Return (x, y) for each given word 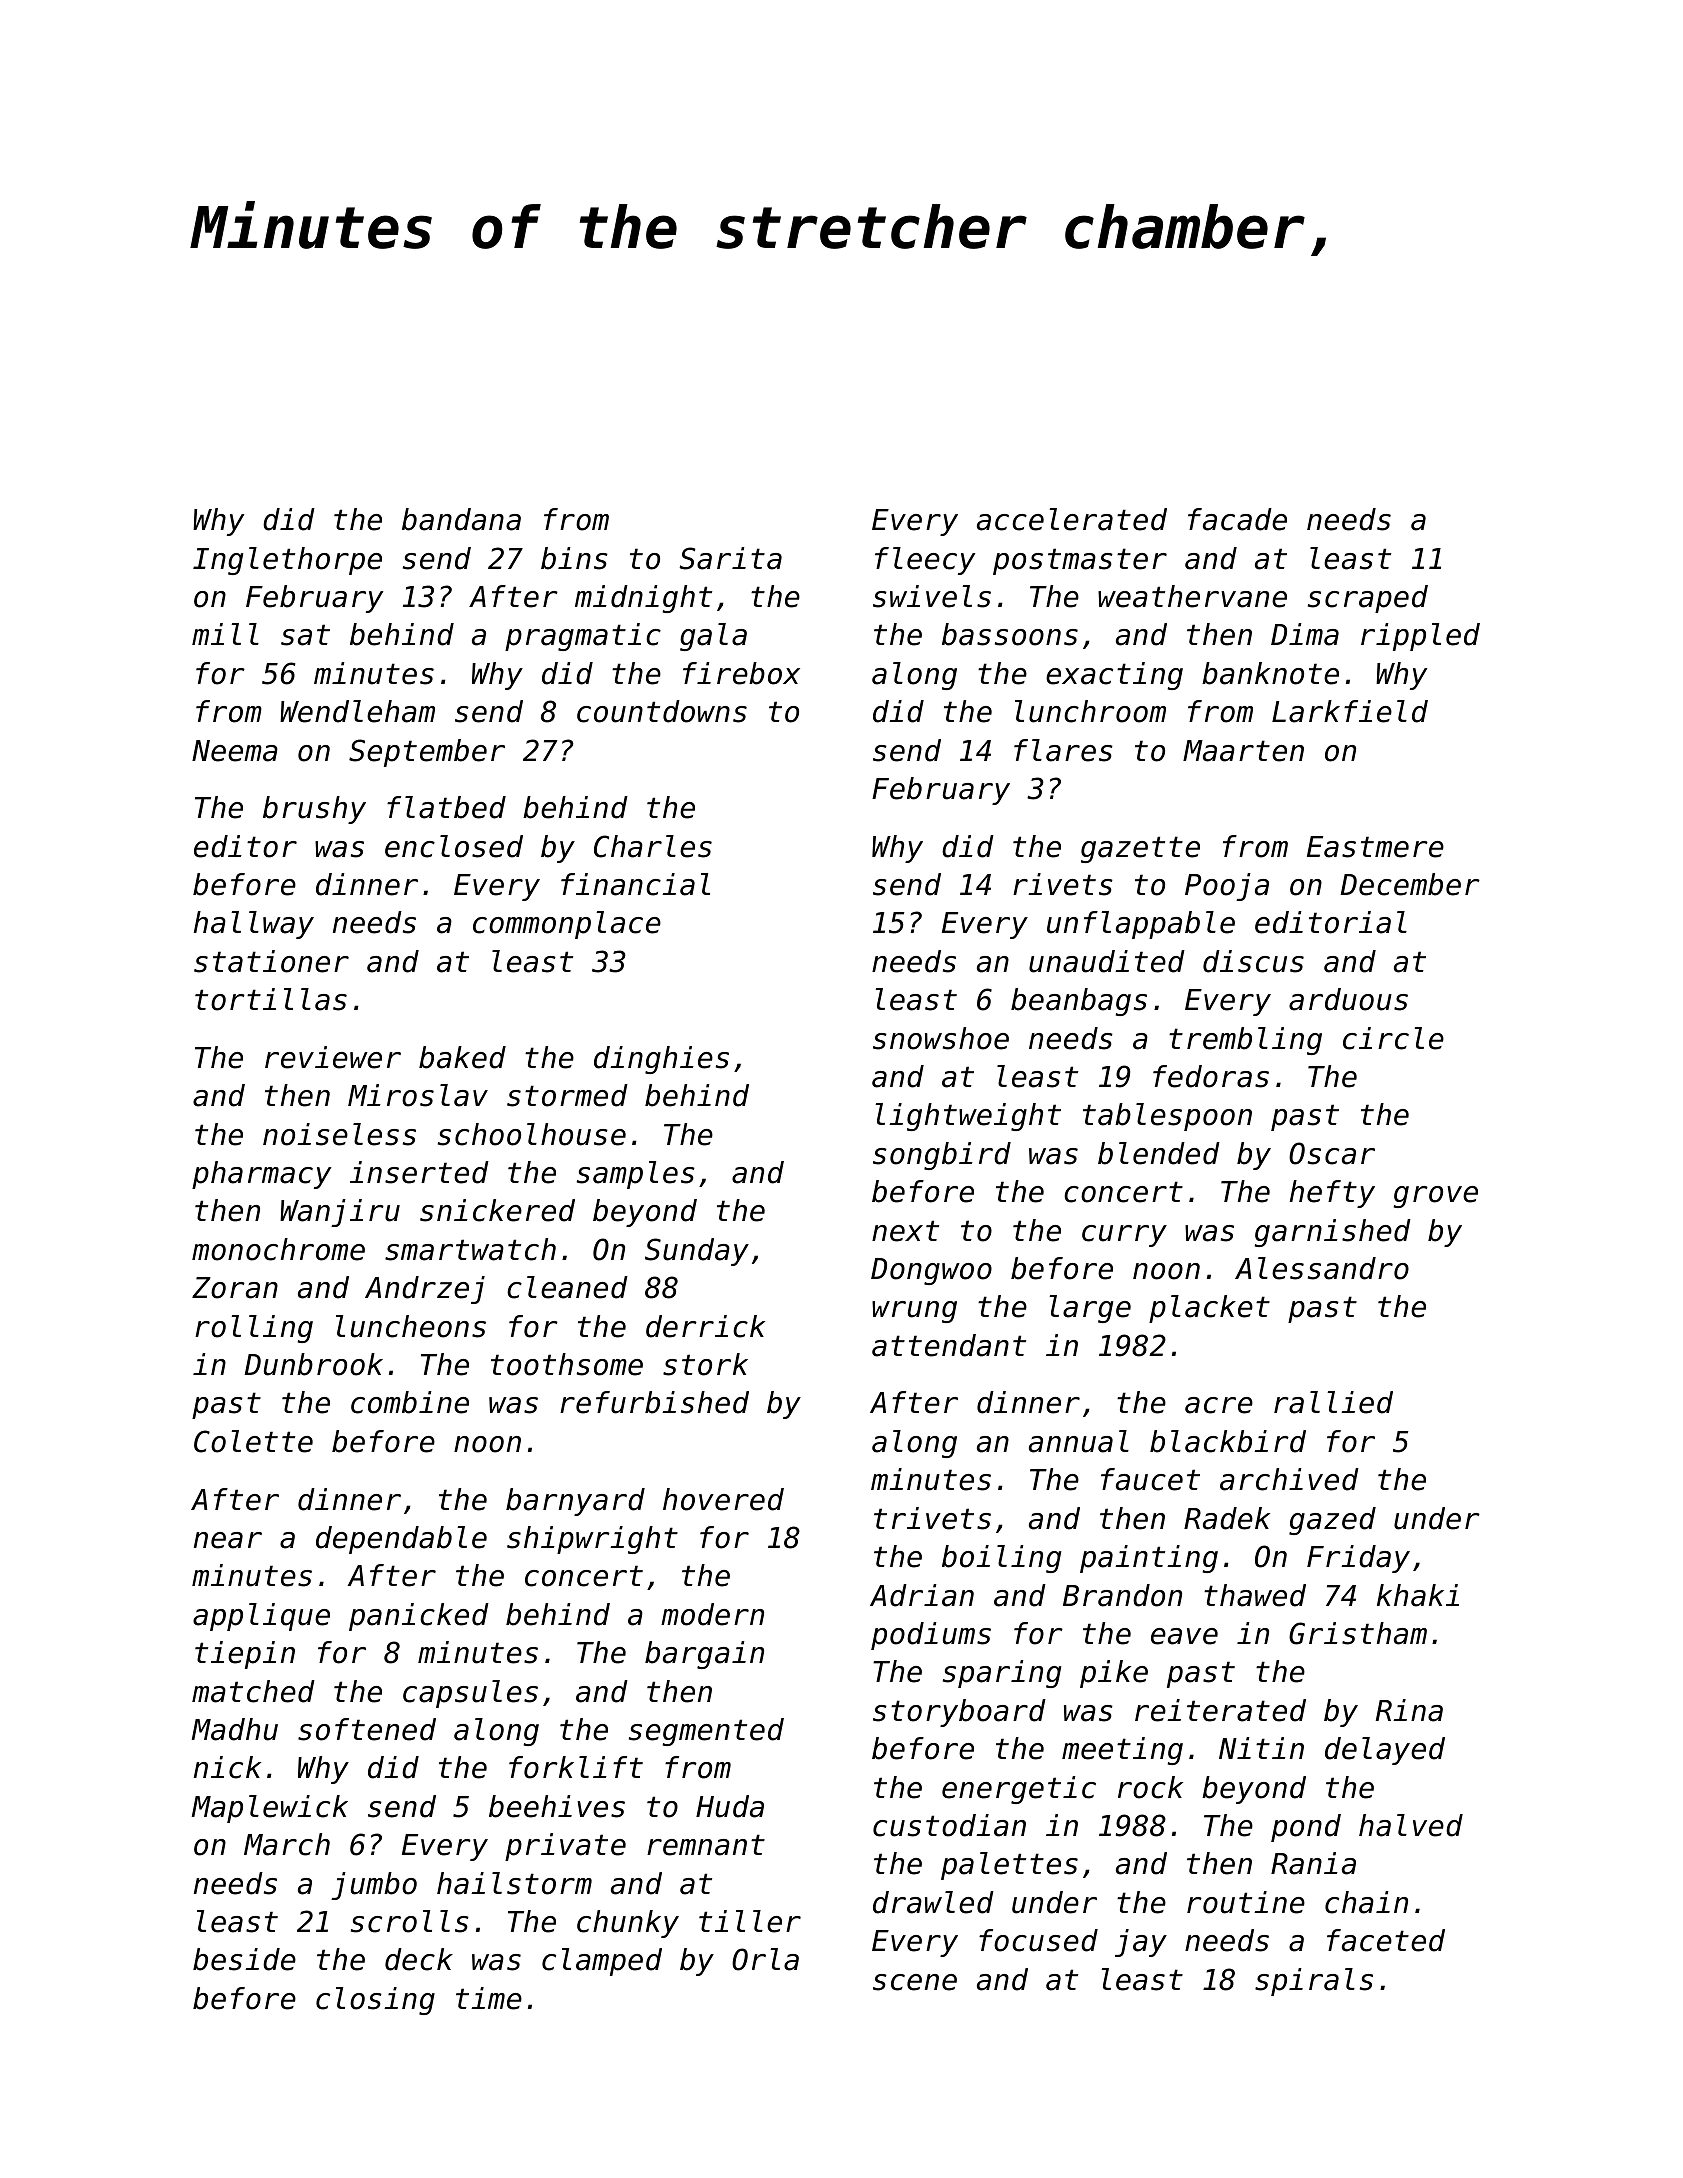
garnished (1333, 1233)
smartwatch (470, 1249)
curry (1124, 1236)
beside (244, 1959)
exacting (1114, 676)
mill (225, 634)
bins (574, 558)
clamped (602, 1962)
